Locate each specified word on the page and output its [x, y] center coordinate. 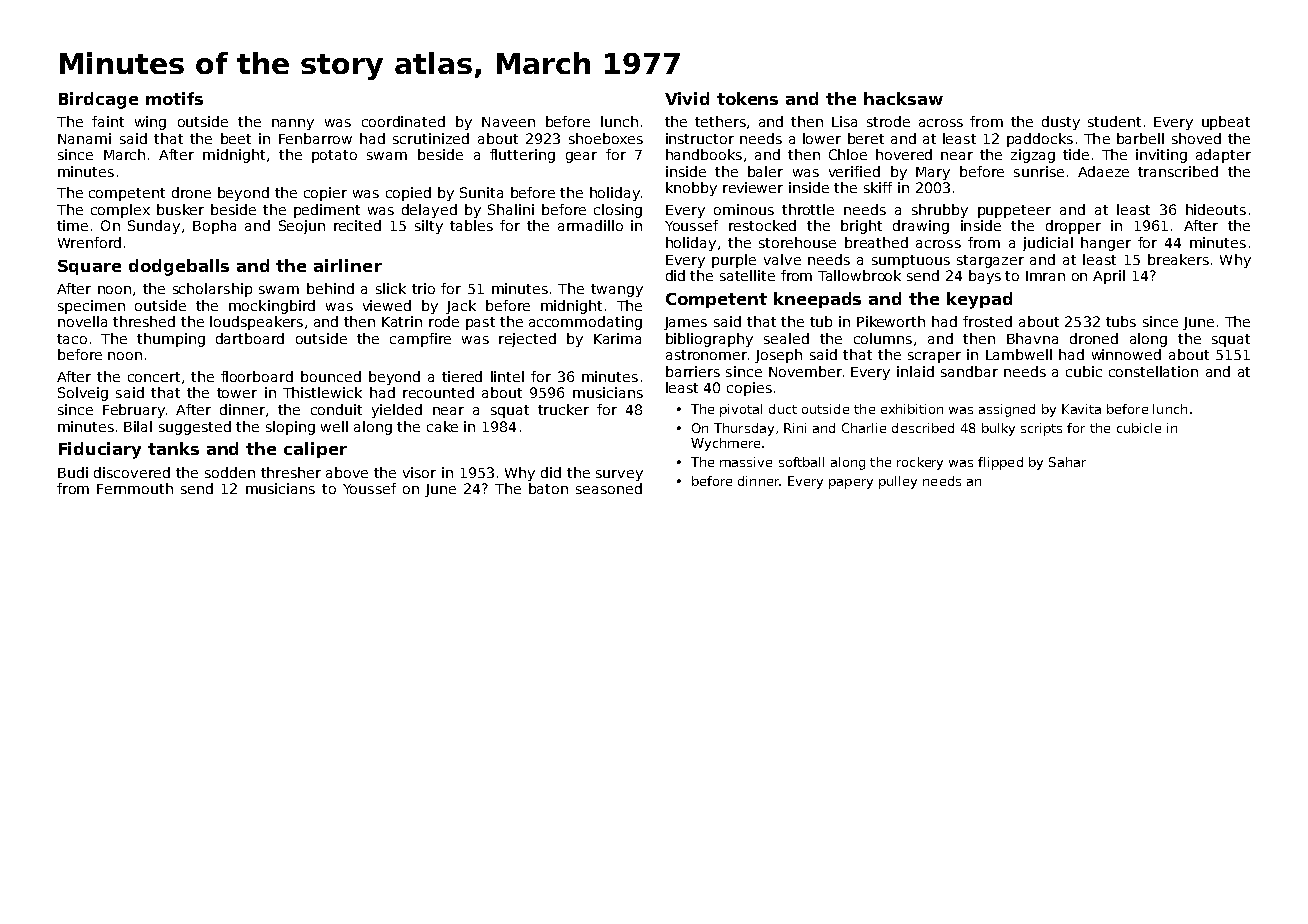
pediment [327, 211]
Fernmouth [135, 488]
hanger [1106, 244]
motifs [174, 98]
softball [801, 462]
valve [782, 259]
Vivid [687, 98]
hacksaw [903, 98]
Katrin [402, 321]
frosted [987, 321]
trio [423, 288]
